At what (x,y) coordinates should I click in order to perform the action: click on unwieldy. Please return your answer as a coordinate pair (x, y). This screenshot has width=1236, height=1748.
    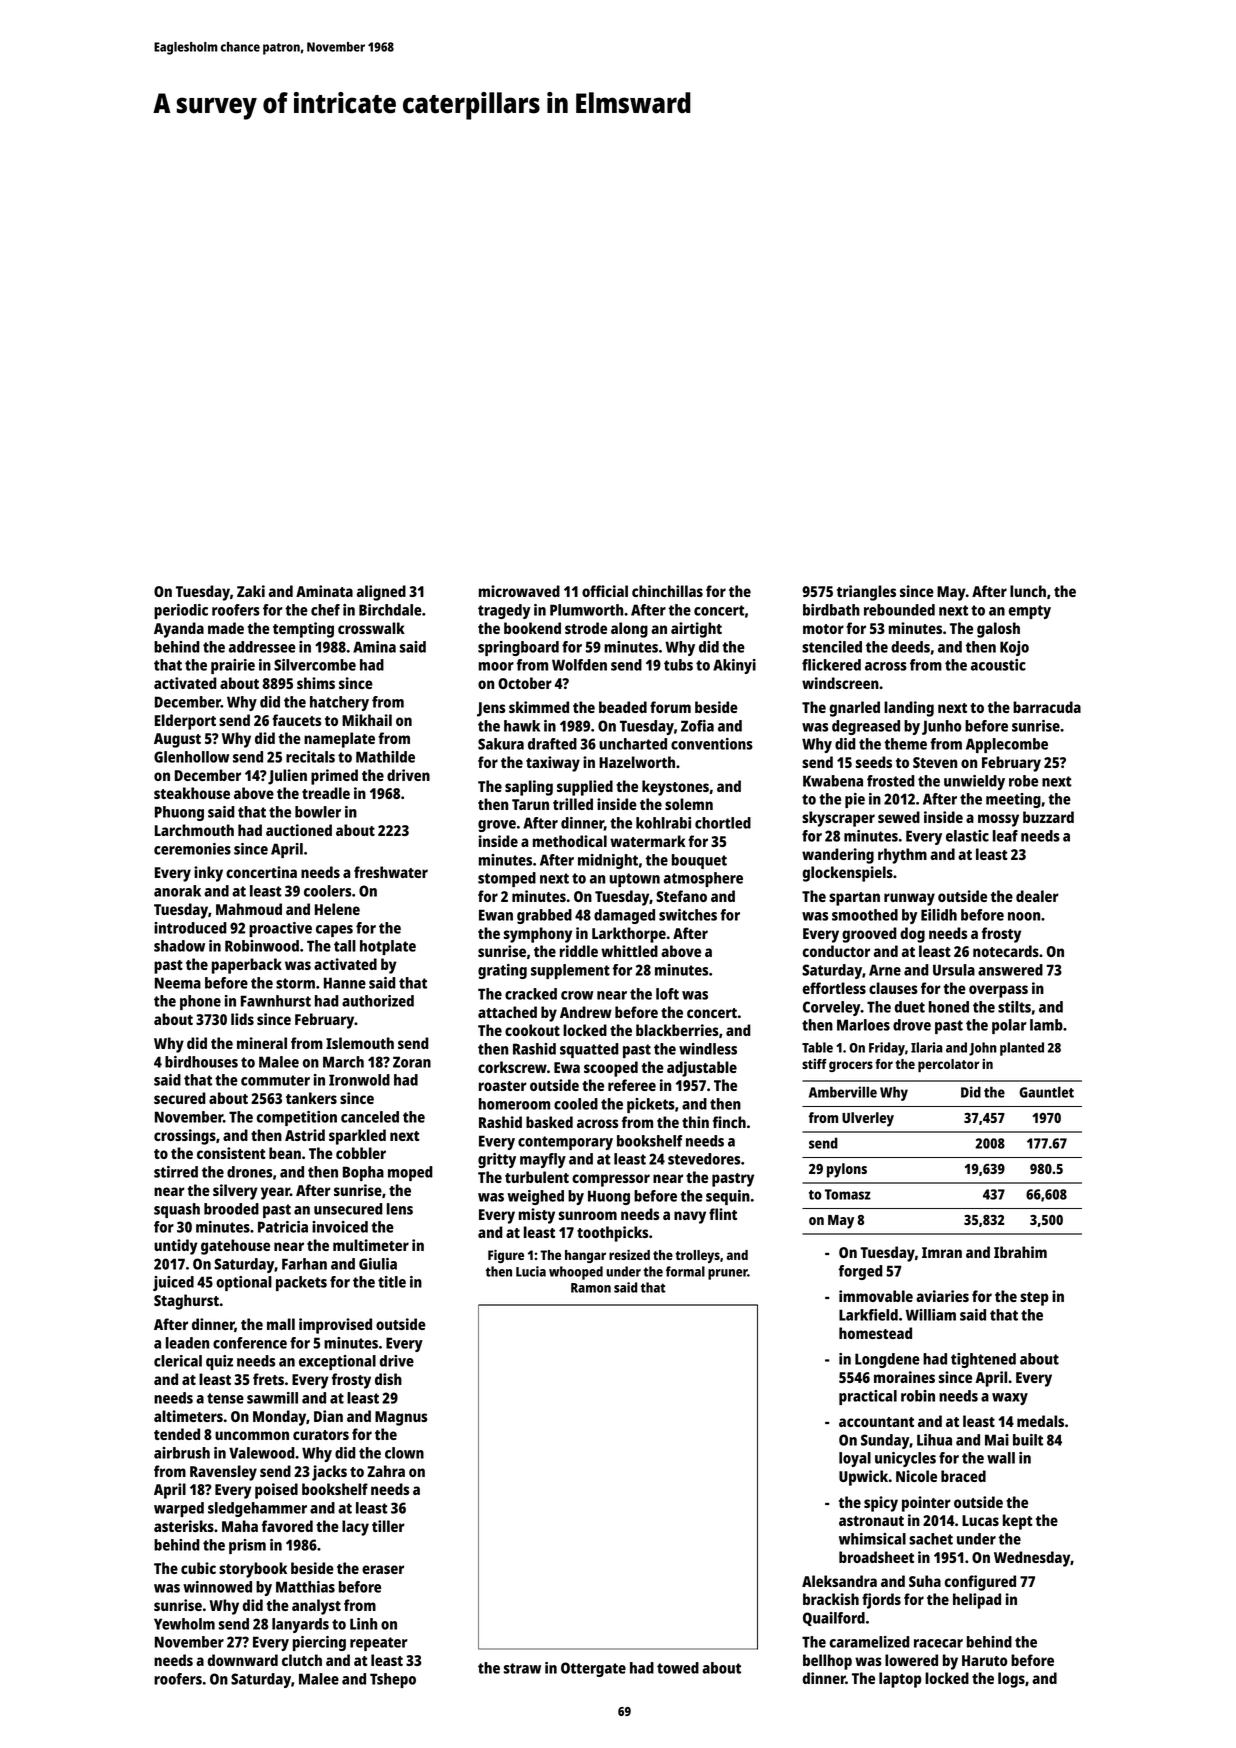
    Looking at the image, I should click on (974, 782).
